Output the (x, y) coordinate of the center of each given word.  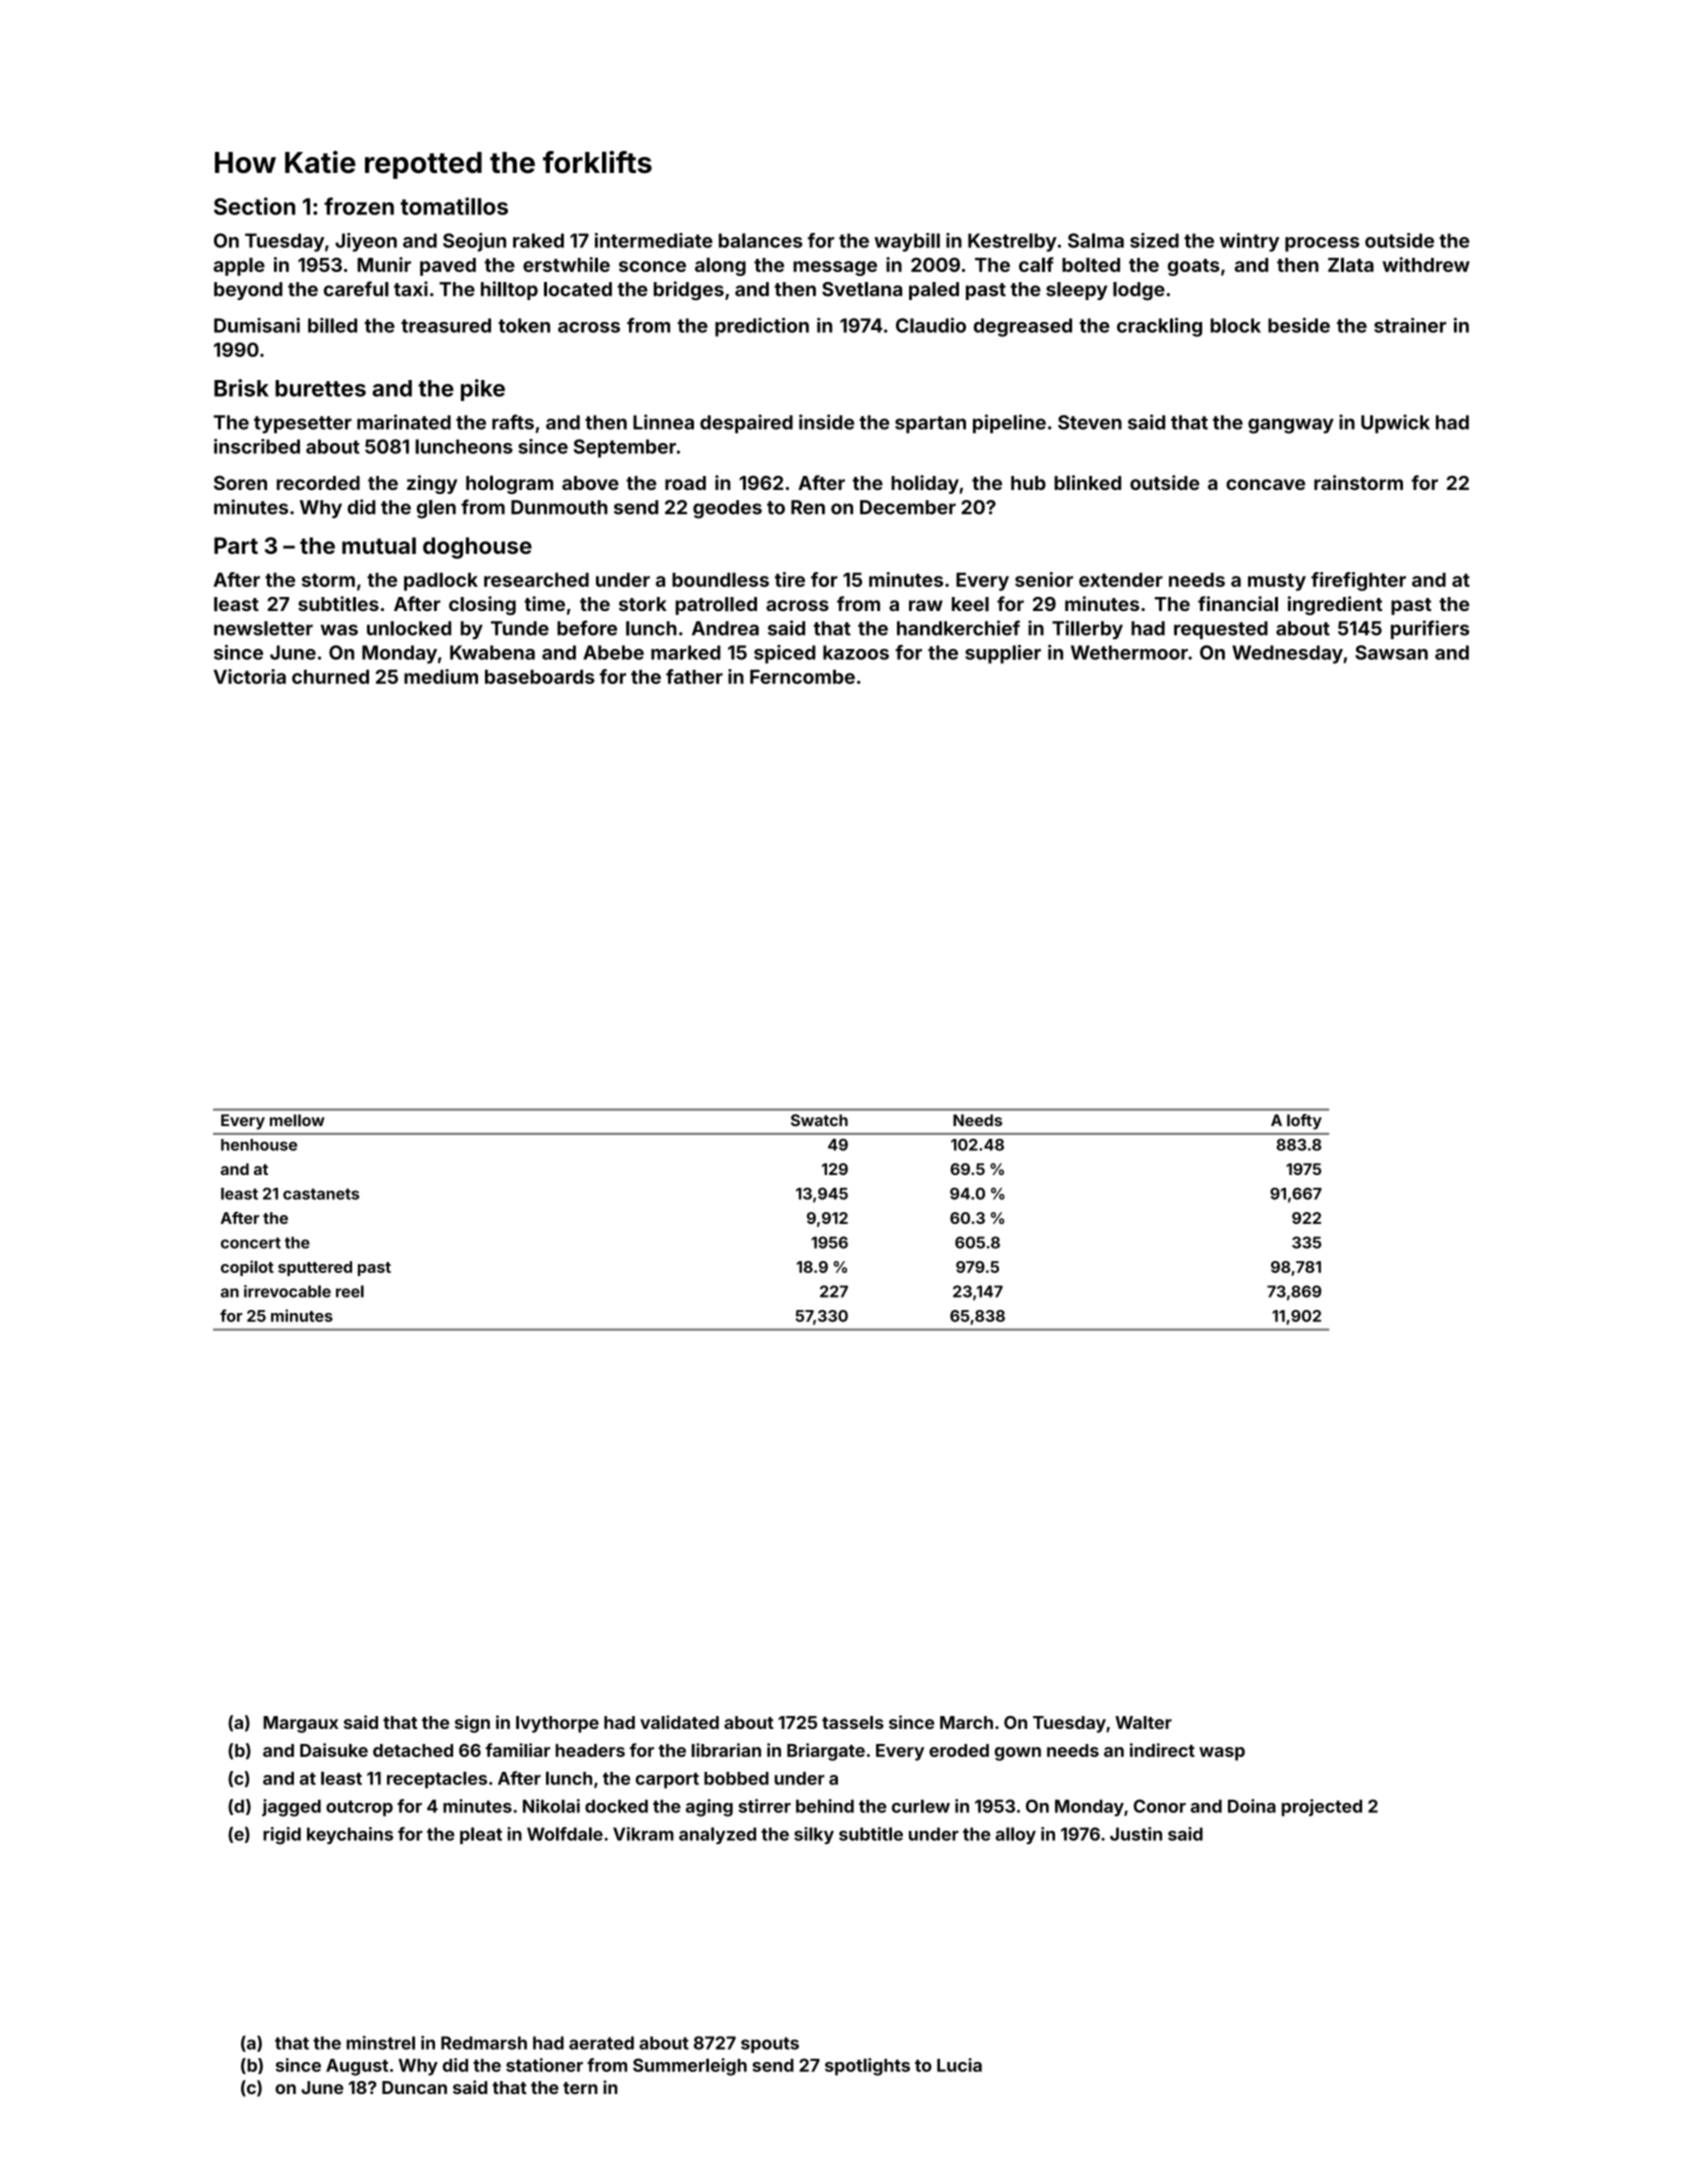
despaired (746, 423)
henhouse (259, 1145)
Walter (1143, 1722)
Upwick (1395, 423)
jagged (291, 1808)
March (966, 1722)
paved (448, 267)
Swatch (819, 1120)
